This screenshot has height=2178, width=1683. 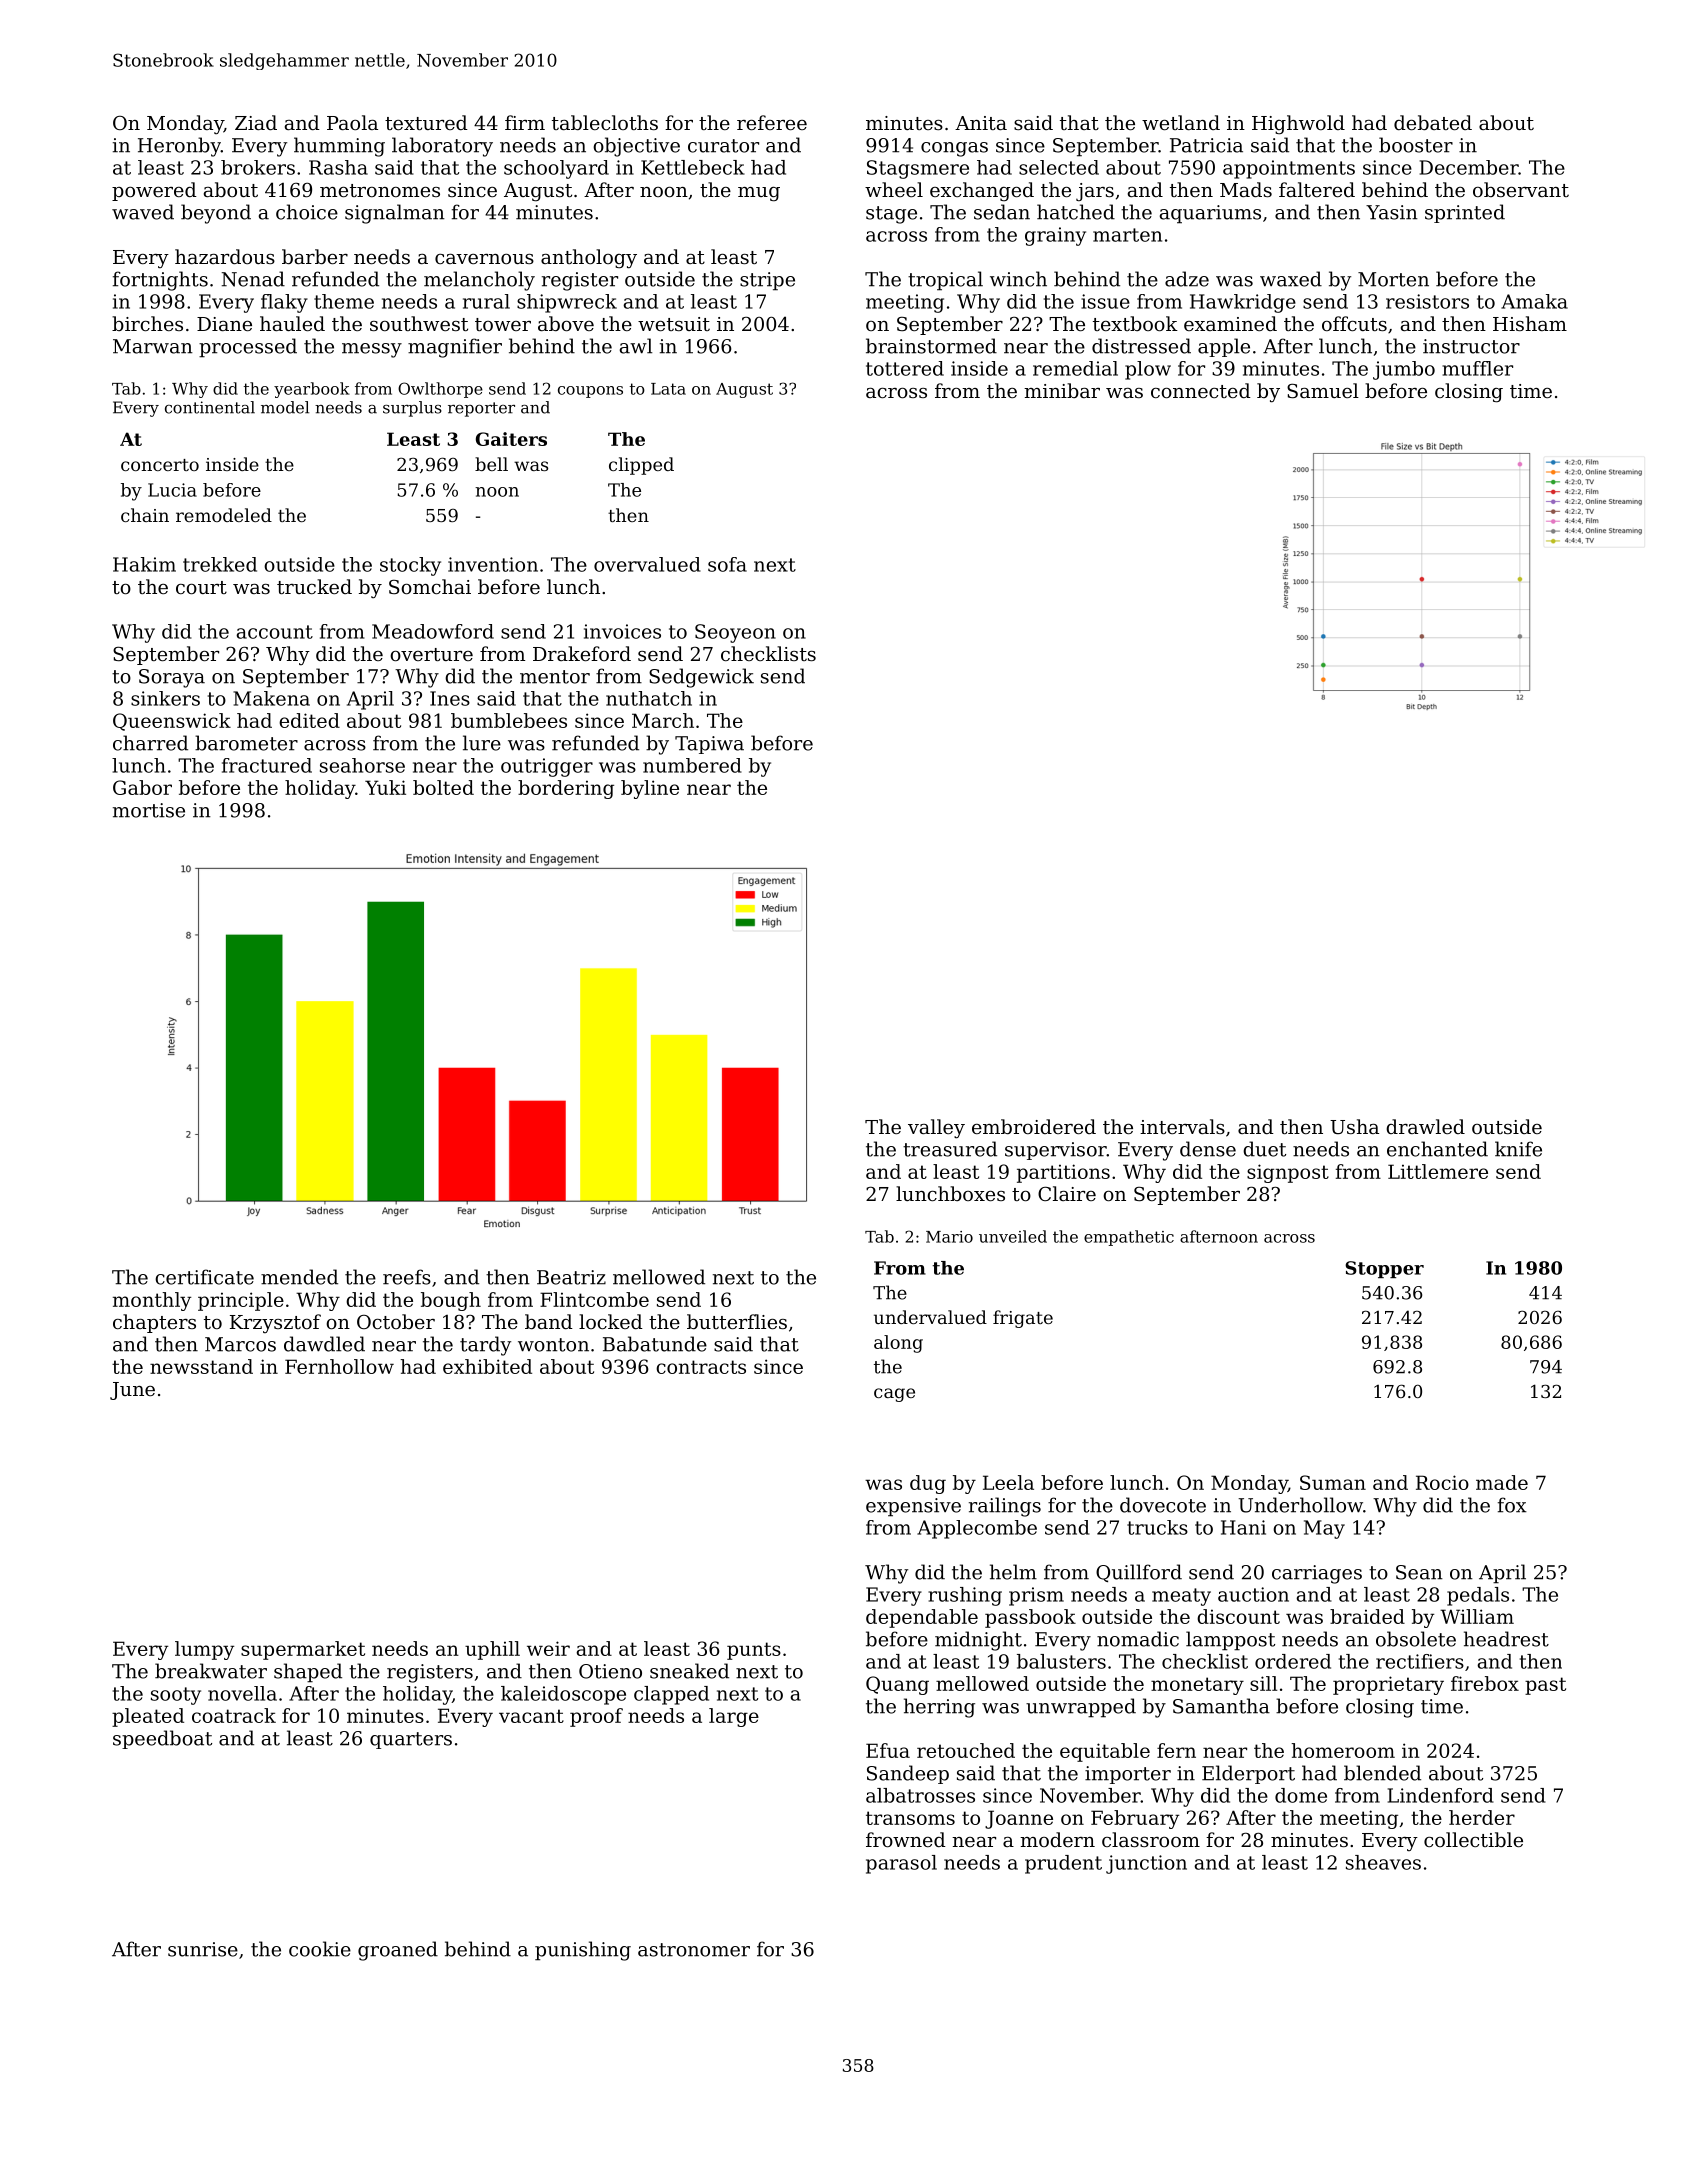 What do you see at coordinates (894, 1395) in the screenshot?
I see `cage` at bounding box center [894, 1395].
